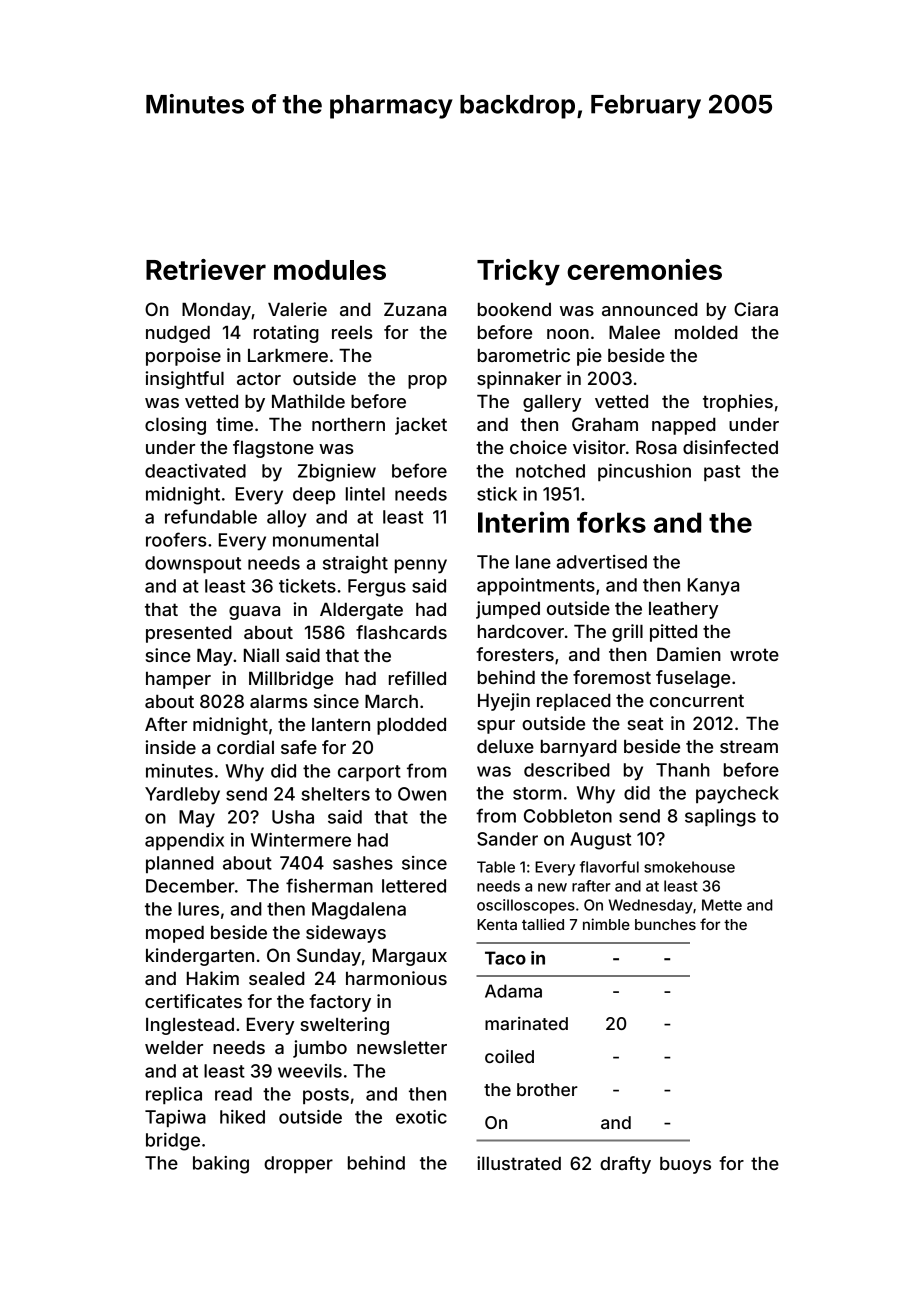 This document has height=1311, width=924. Describe the element at coordinates (377, 588) in the document. I see `Fergus` at that location.
